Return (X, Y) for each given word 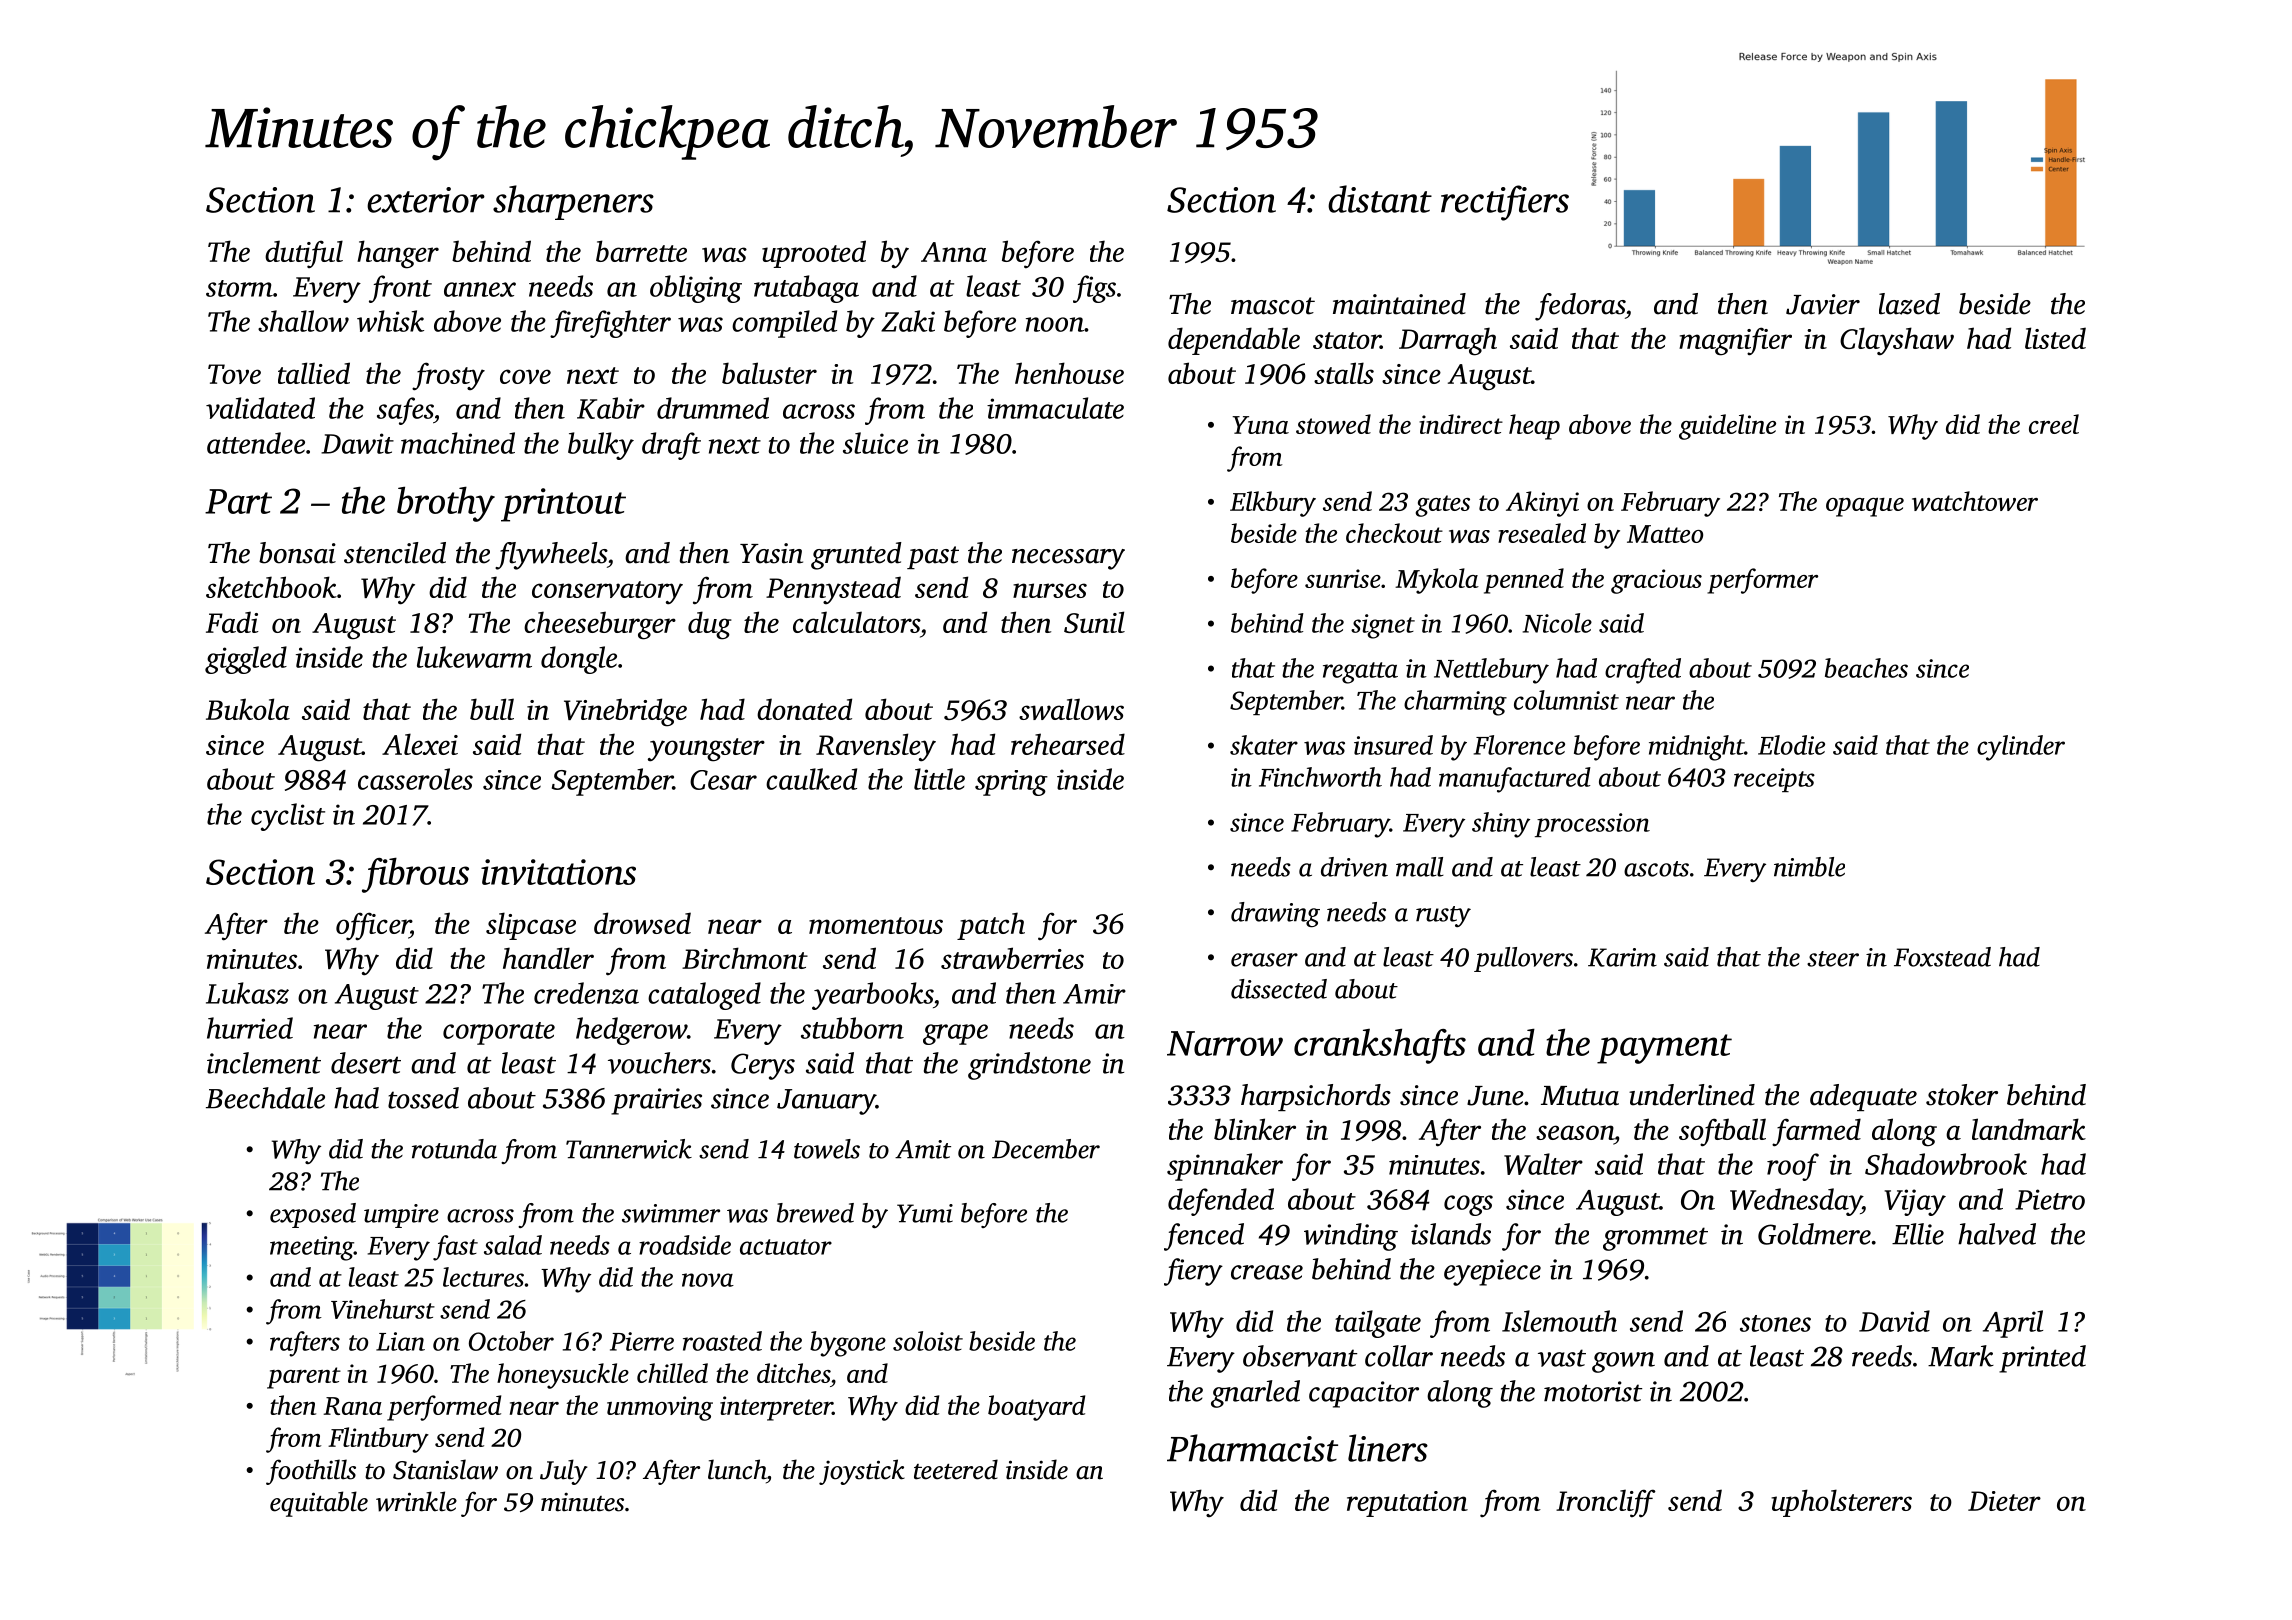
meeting (312, 1248)
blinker (1255, 1129)
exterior (426, 200)
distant (1380, 199)
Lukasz (247, 993)
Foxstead (1942, 957)
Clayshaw (1897, 341)
